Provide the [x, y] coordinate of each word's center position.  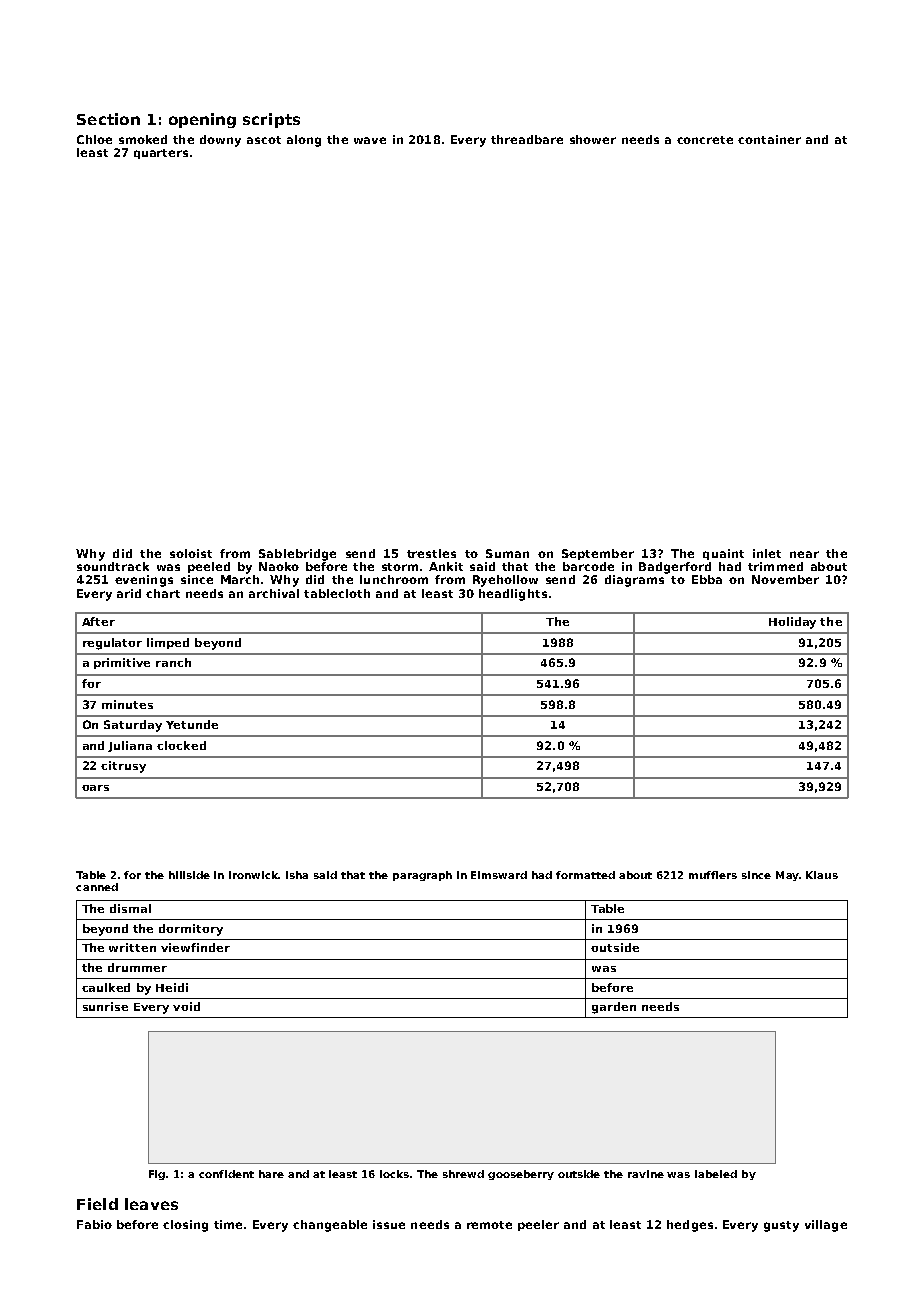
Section [108, 119]
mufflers [713, 875]
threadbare [527, 139]
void [186, 1006]
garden [614, 1008]
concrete [705, 140]
